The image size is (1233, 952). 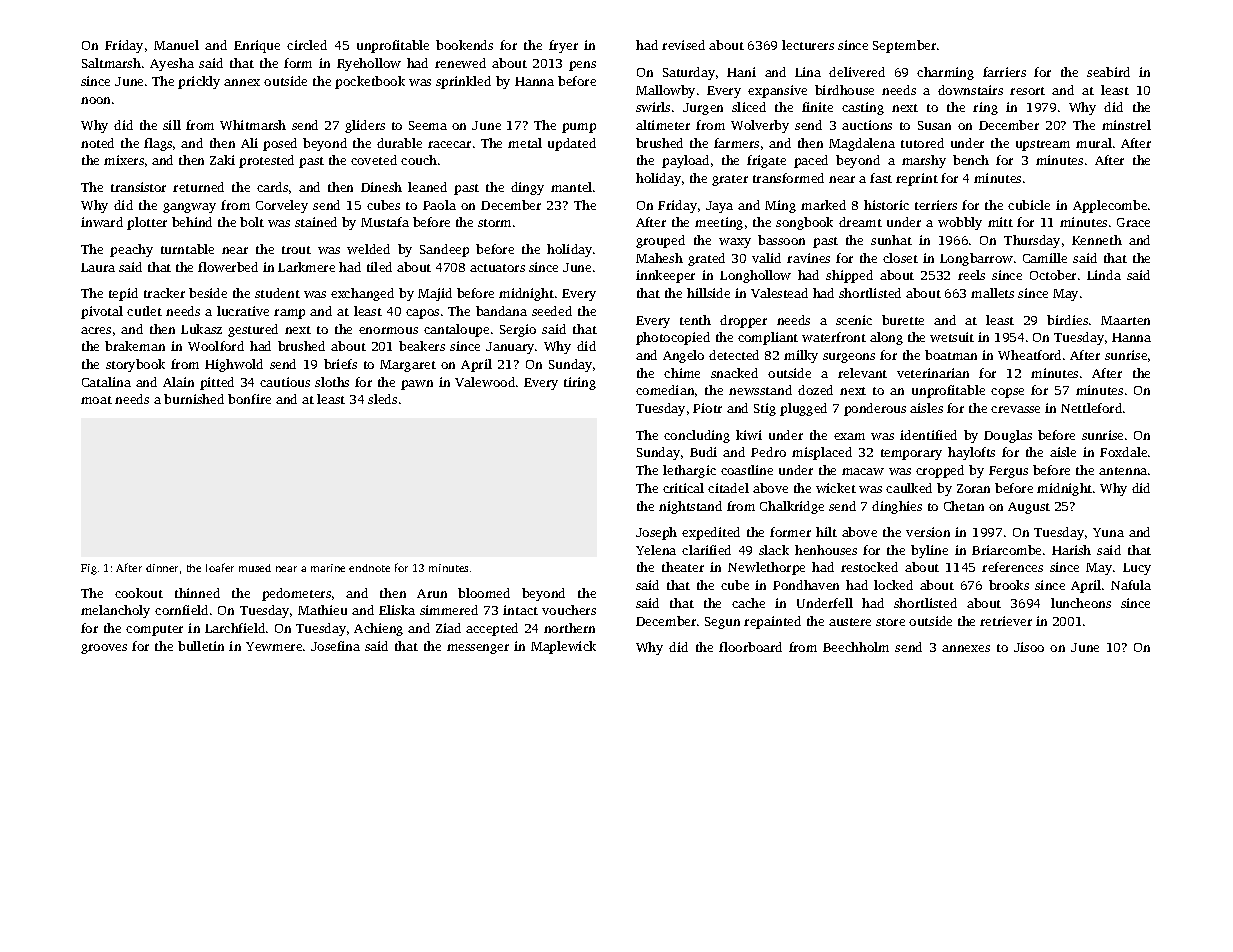 I want to click on thinned, so click(x=197, y=593).
